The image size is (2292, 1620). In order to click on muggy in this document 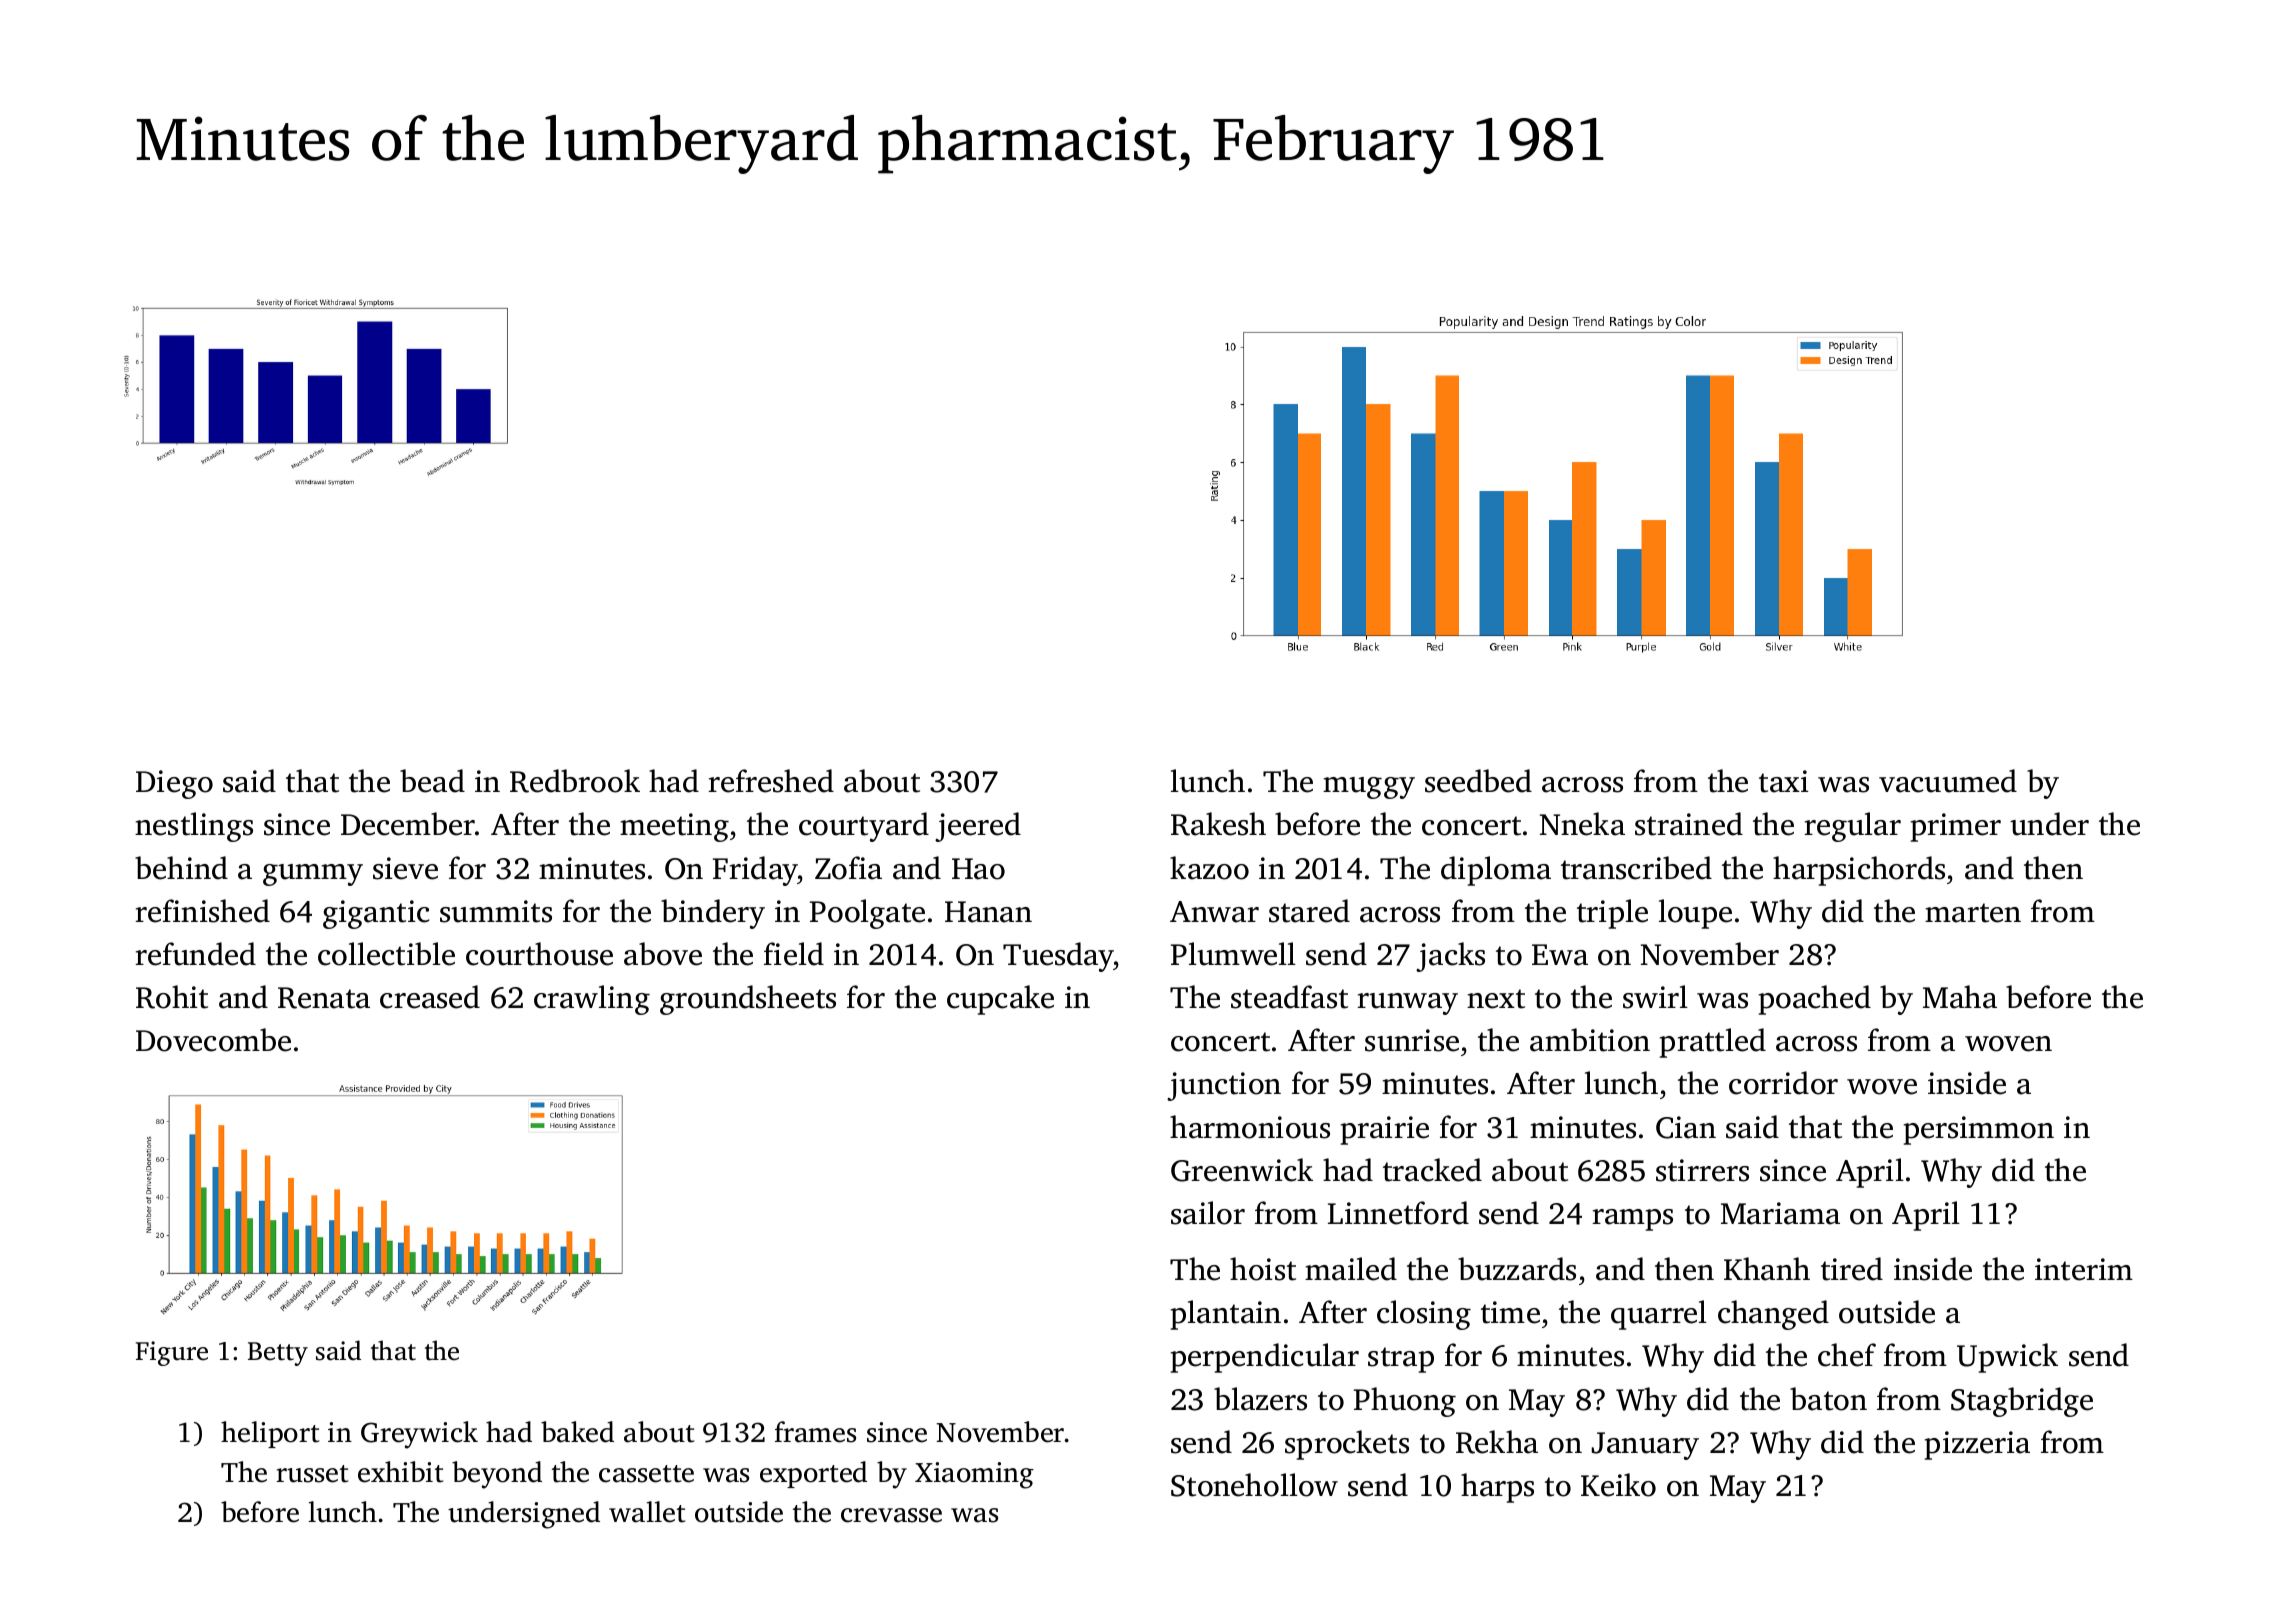, I will do `click(1369, 788)`.
